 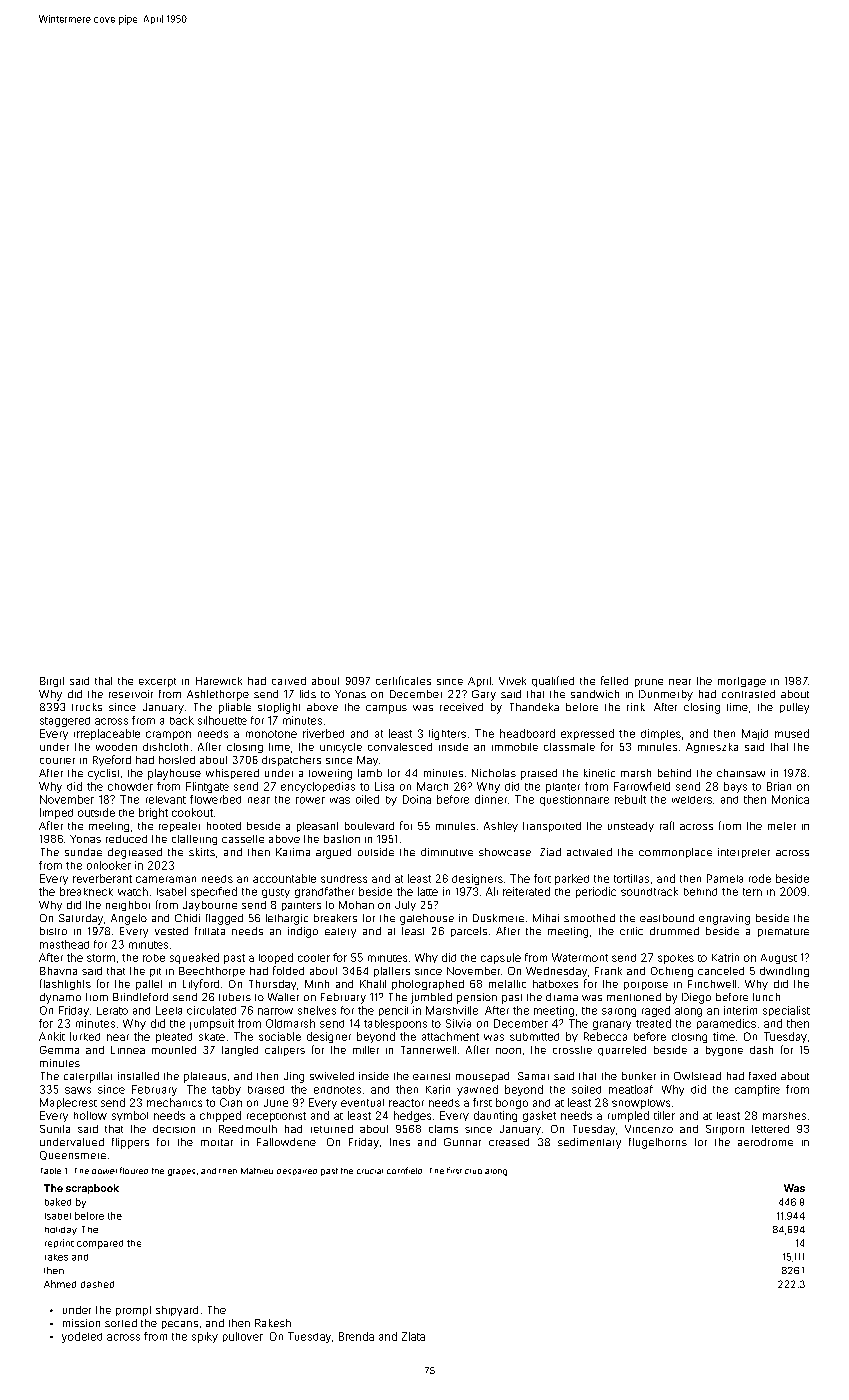 What do you see at coordinates (83, 852) in the screenshot?
I see `sundae` at bounding box center [83, 852].
